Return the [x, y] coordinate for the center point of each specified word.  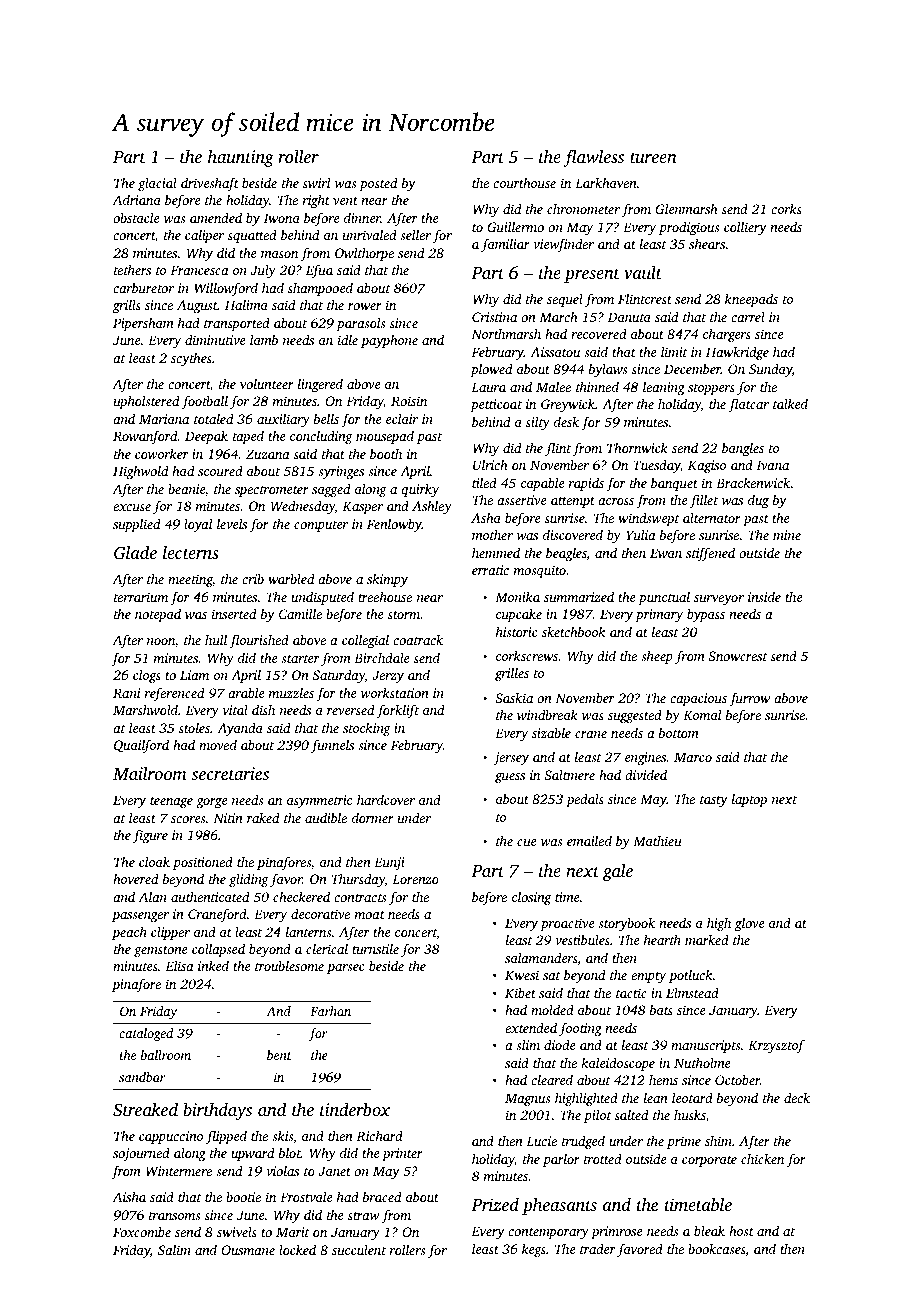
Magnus [527, 1099]
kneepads [751, 300]
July [263, 271]
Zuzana [268, 454]
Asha [486, 517]
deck [797, 1098]
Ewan [666, 553]
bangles [743, 449]
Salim [174, 1249]
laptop [749, 800]
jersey [511, 758]
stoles [194, 728]
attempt [573, 502]
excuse [132, 507]
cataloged [146, 1034]
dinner [362, 218]
